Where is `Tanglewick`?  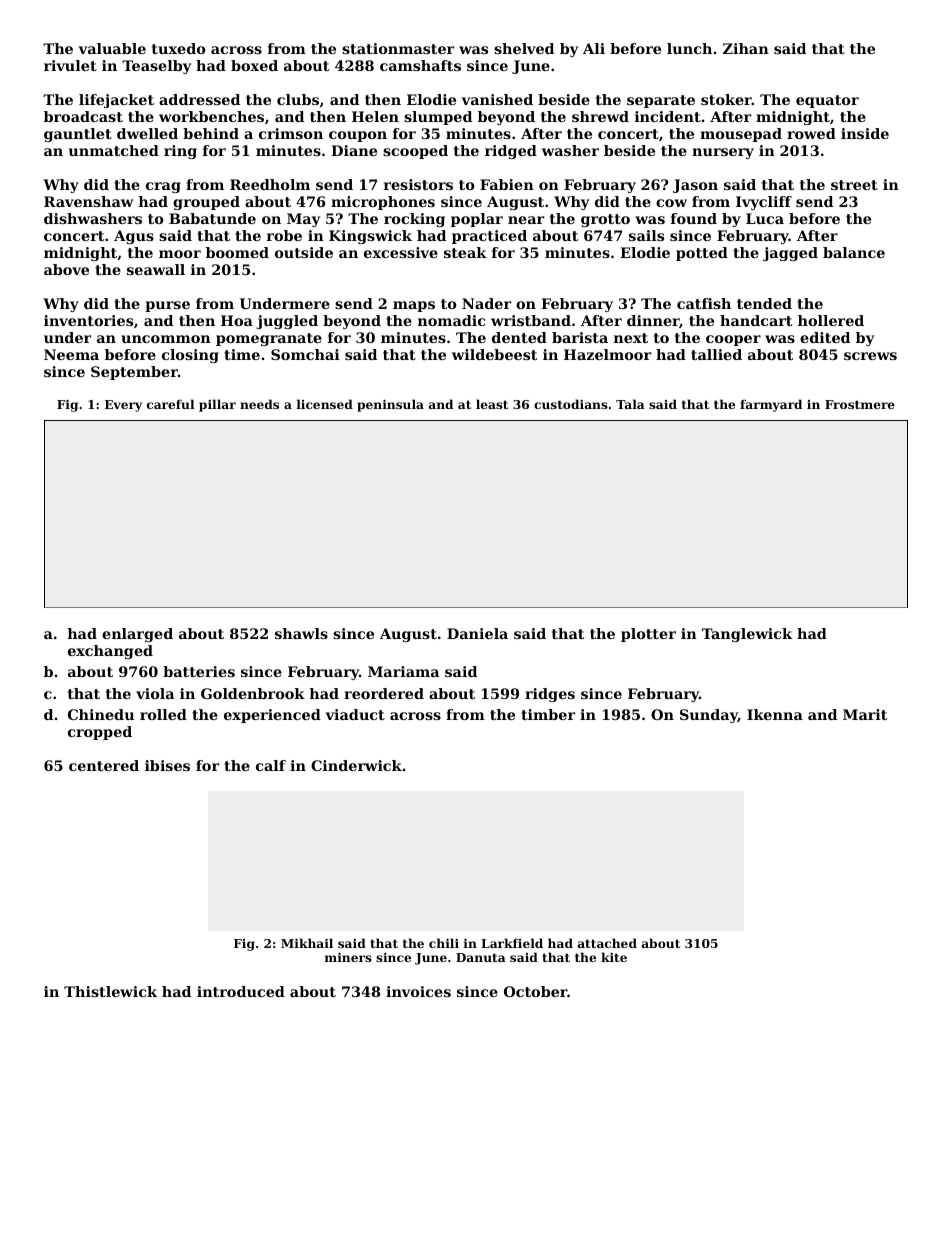 Tanglewick is located at coordinates (747, 635).
